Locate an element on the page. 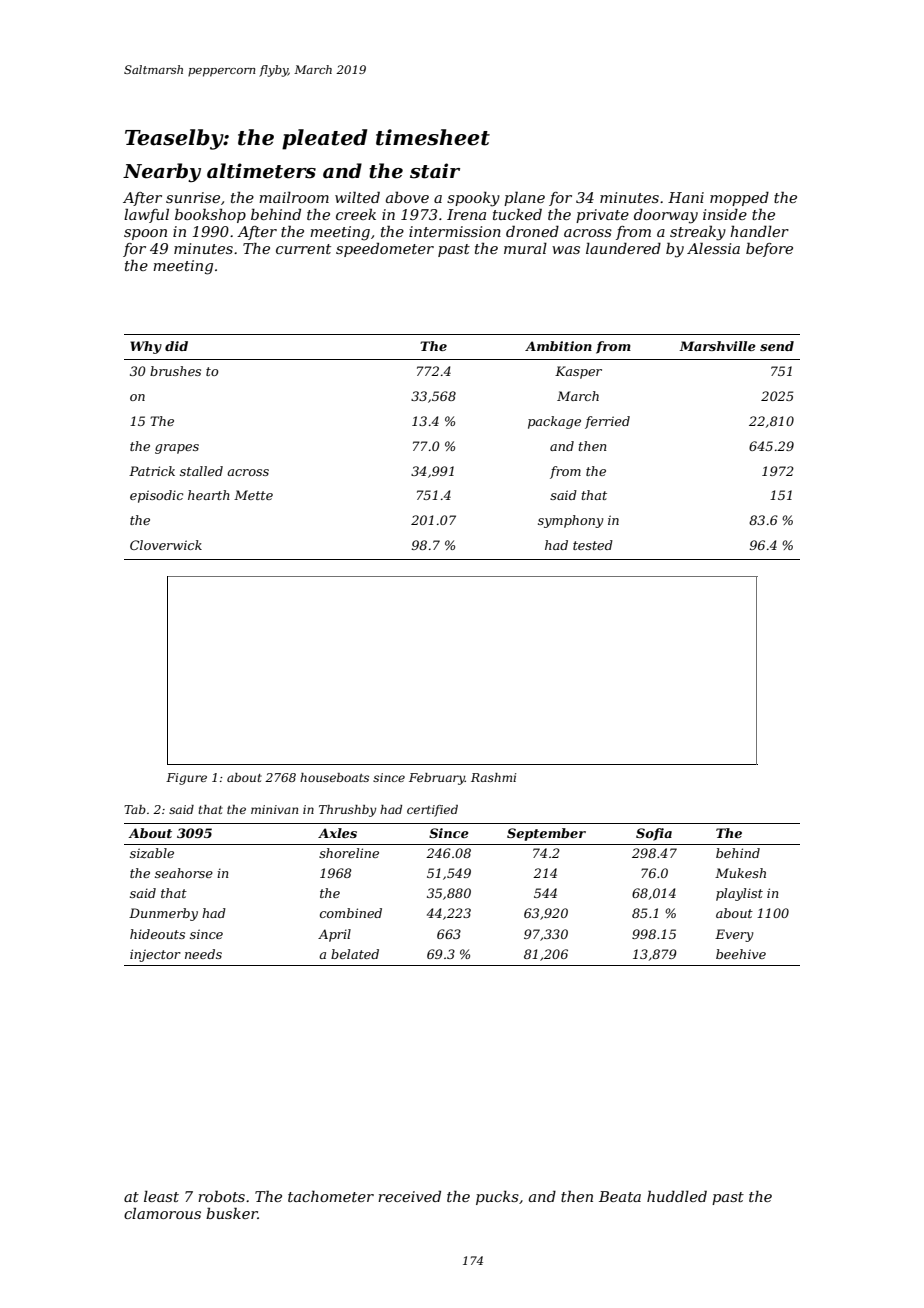 The width and height of the page is (924, 1308). Ambition is located at coordinates (558, 346).
